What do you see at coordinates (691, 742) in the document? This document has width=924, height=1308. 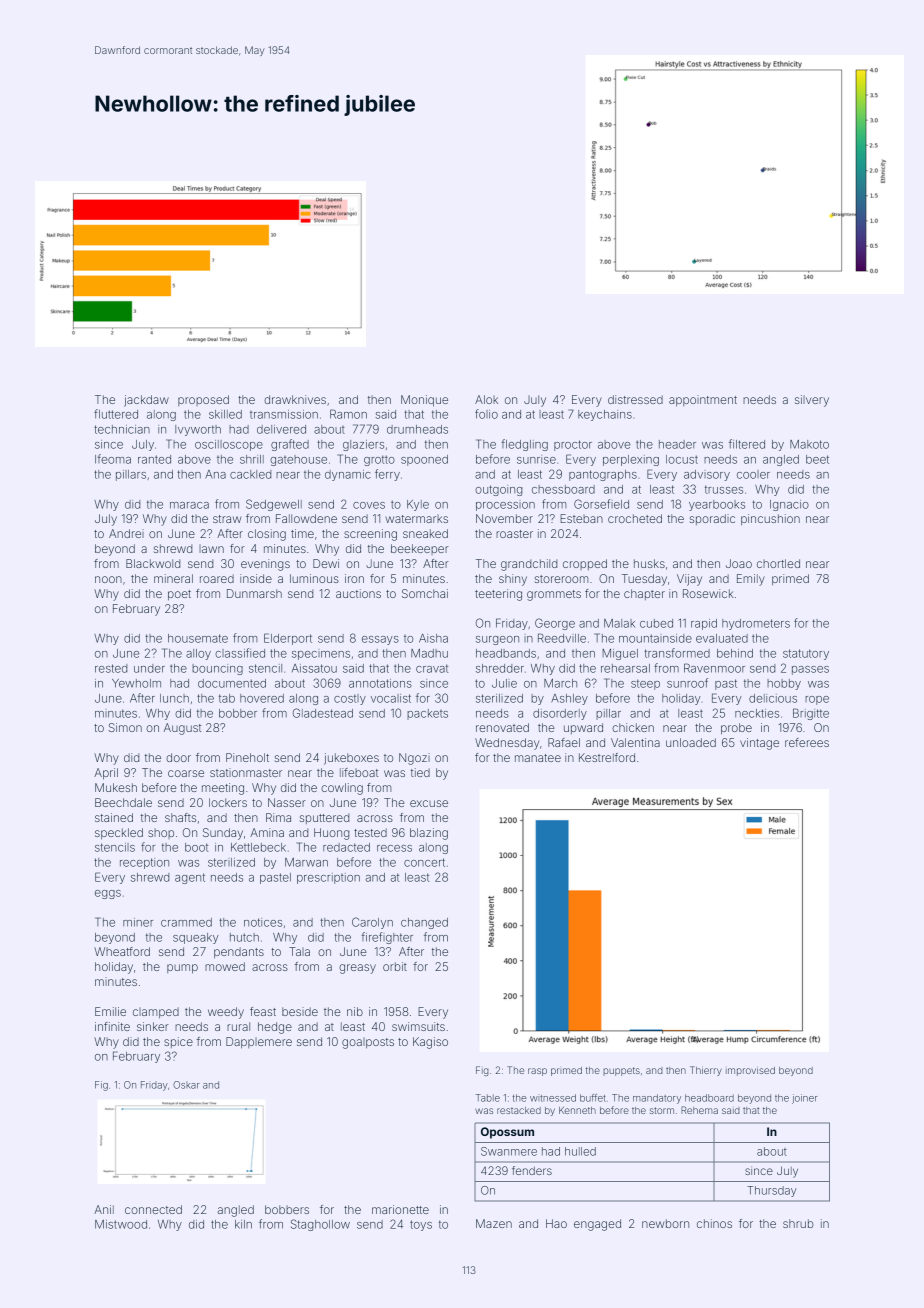 I see `unloaded` at bounding box center [691, 742].
